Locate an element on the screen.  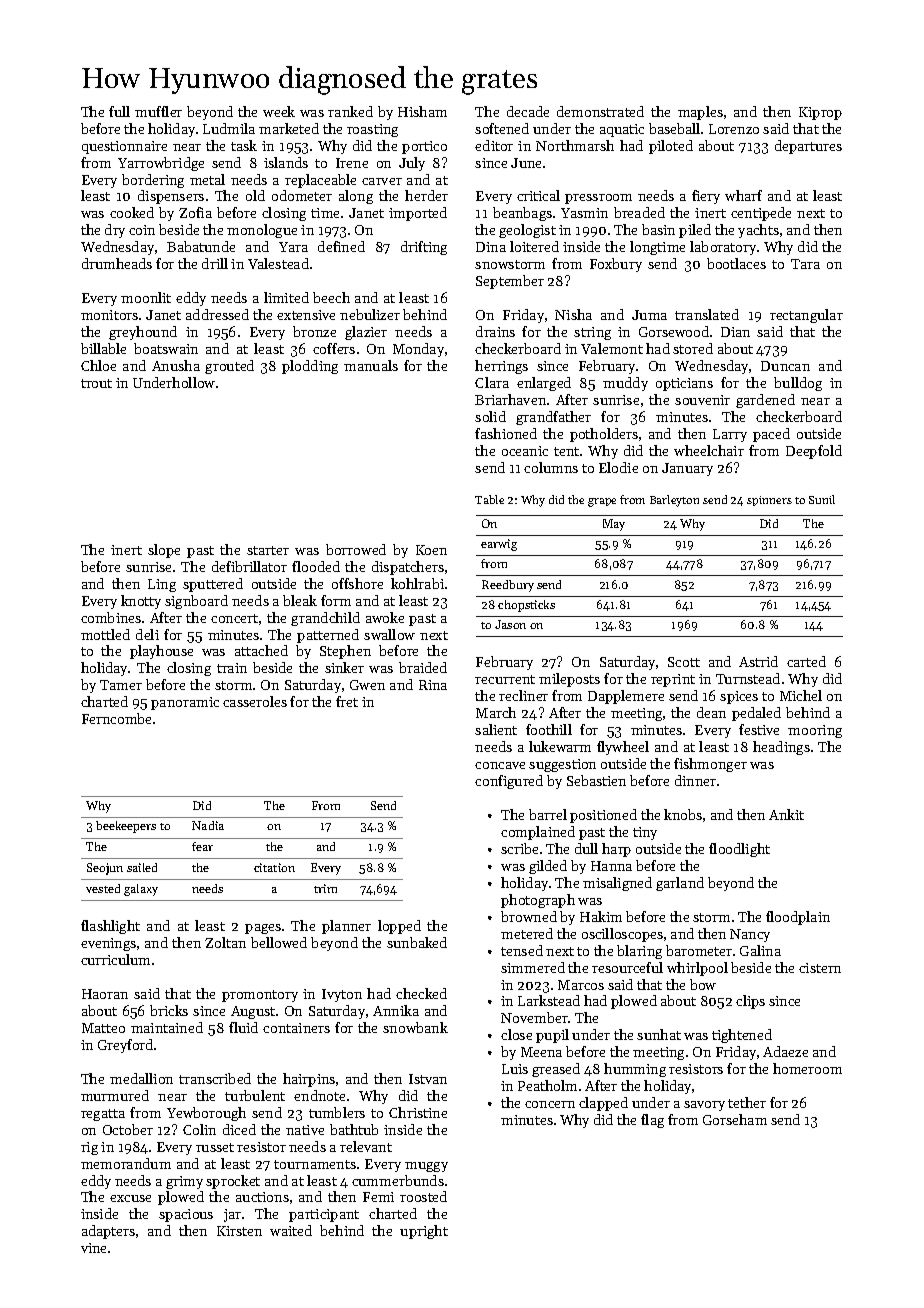
borrowed is located at coordinates (356, 549).
